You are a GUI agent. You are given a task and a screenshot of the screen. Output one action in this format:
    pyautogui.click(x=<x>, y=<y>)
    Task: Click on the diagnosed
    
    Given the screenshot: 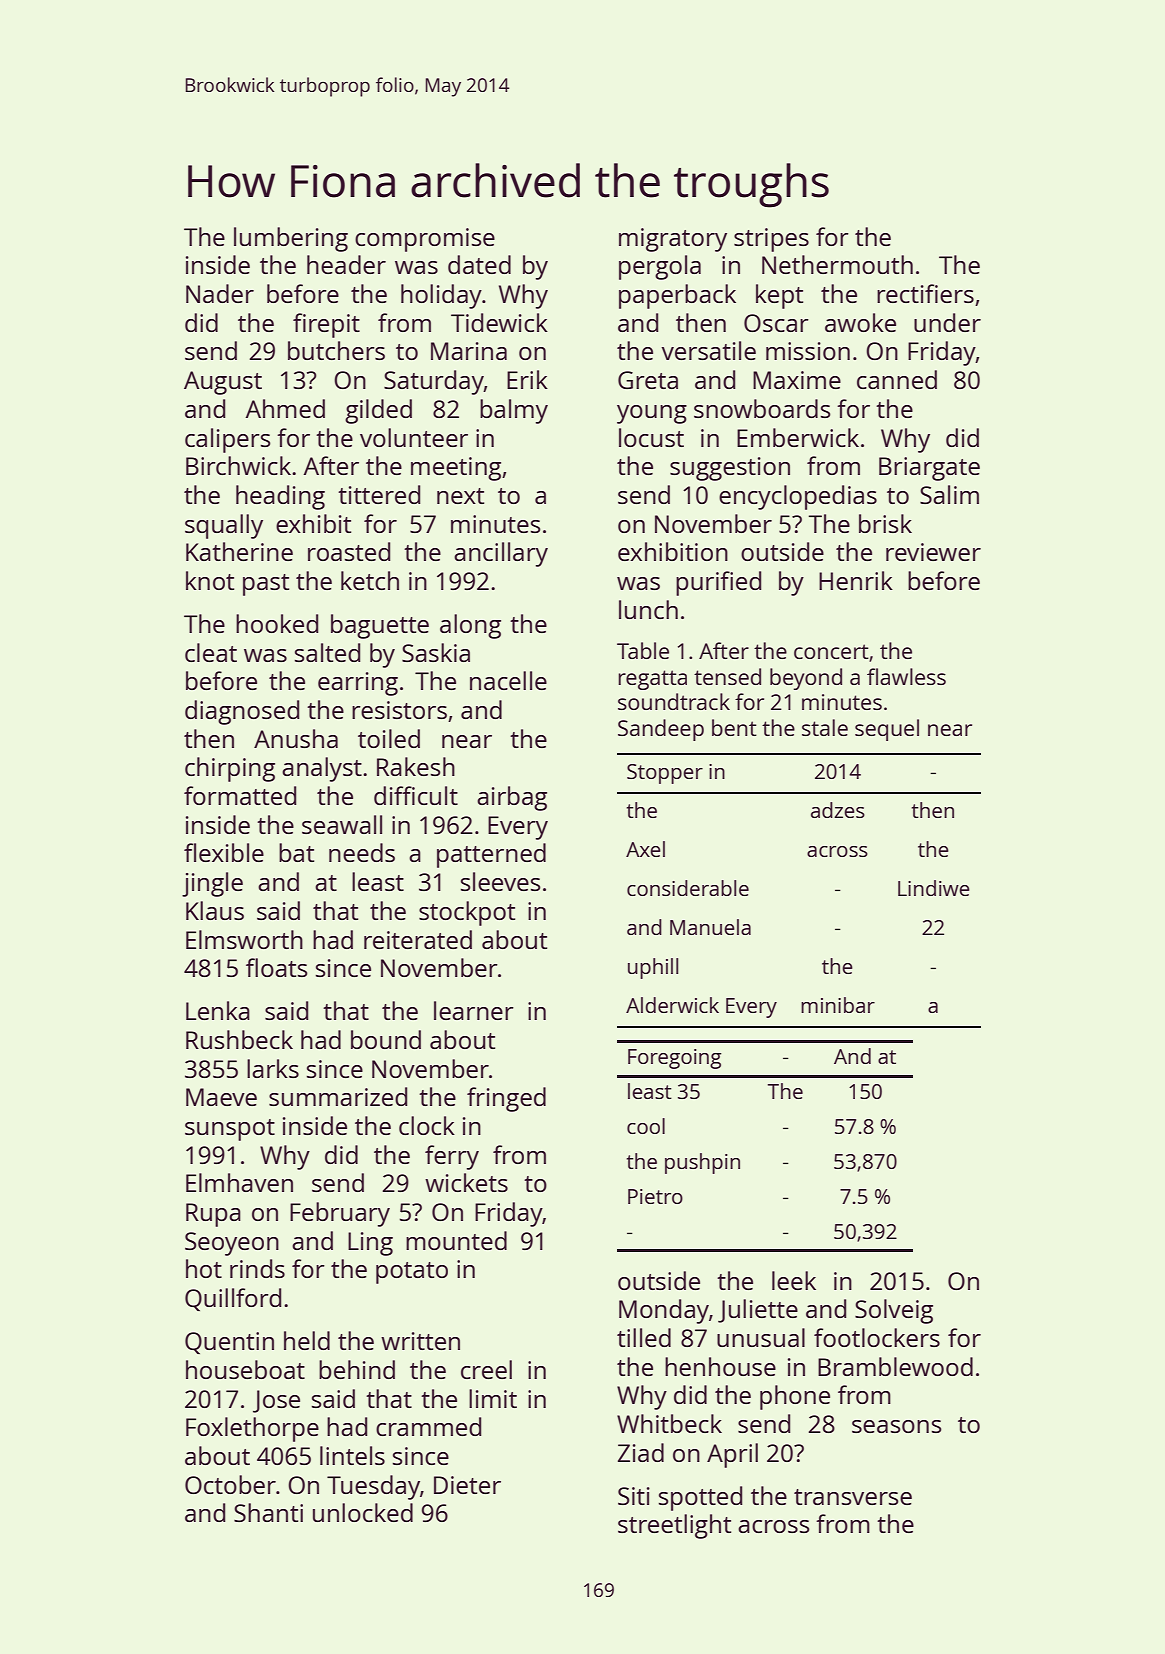 What is the action you would take?
    pyautogui.click(x=242, y=712)
